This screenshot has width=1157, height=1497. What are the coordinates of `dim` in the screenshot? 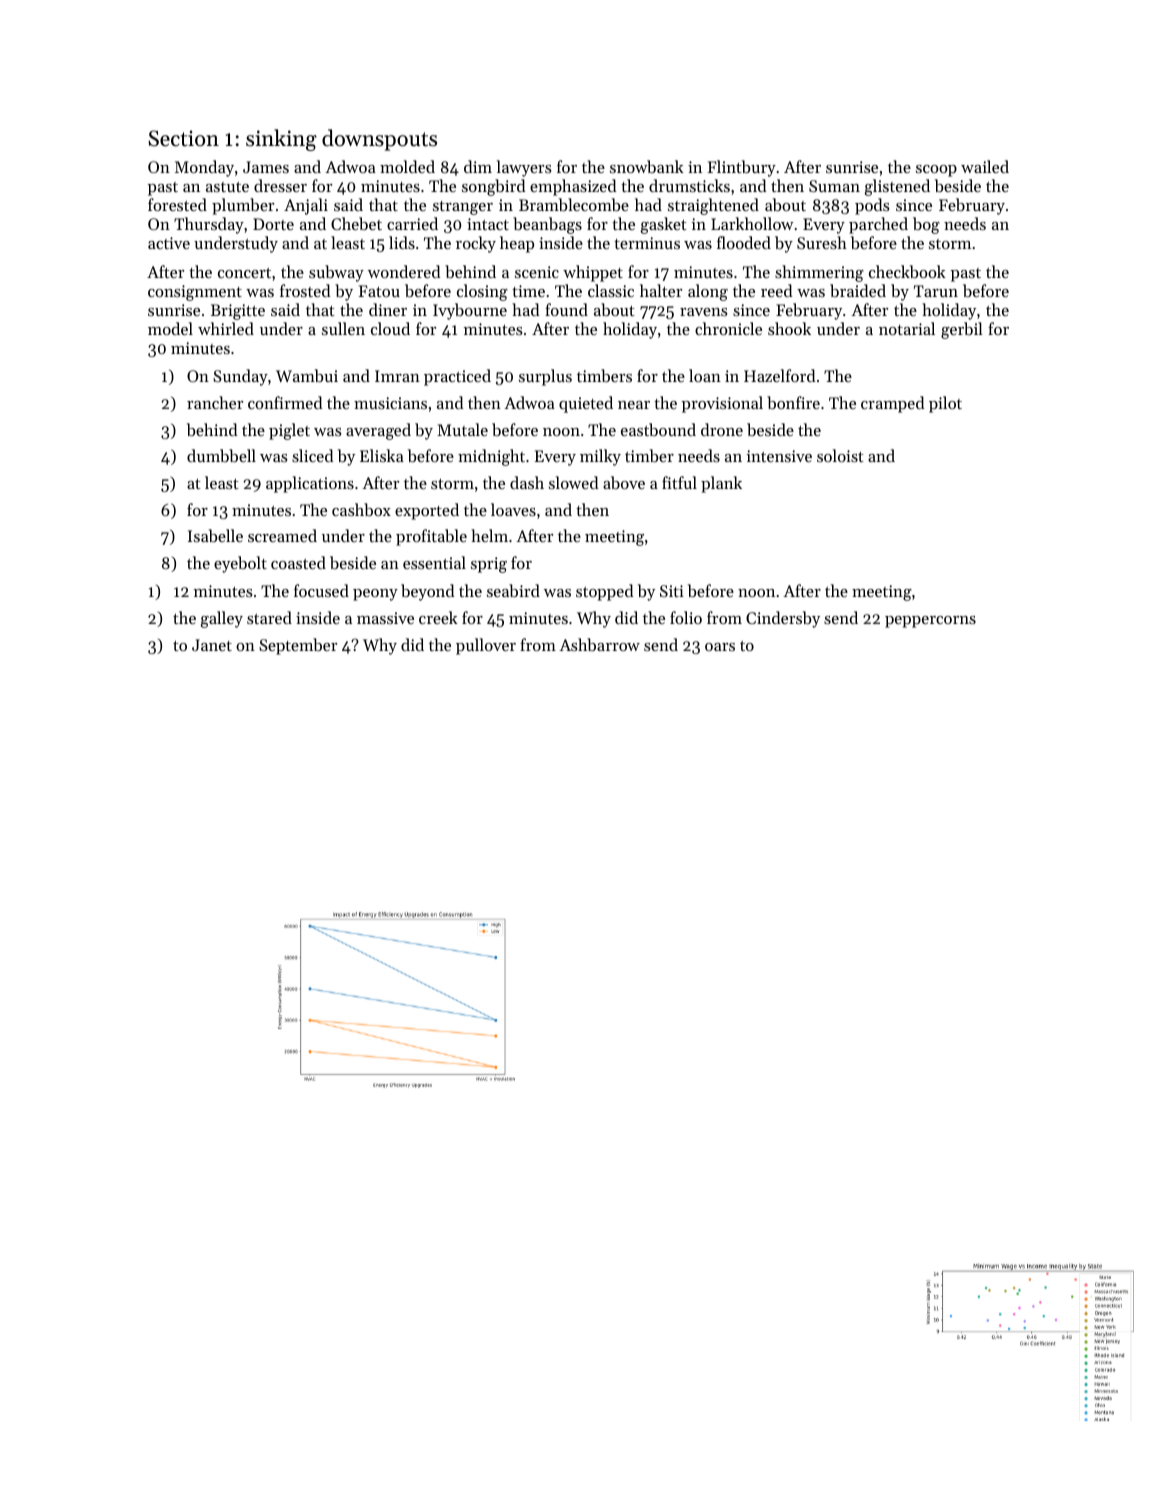 It's located at (478, 166).
